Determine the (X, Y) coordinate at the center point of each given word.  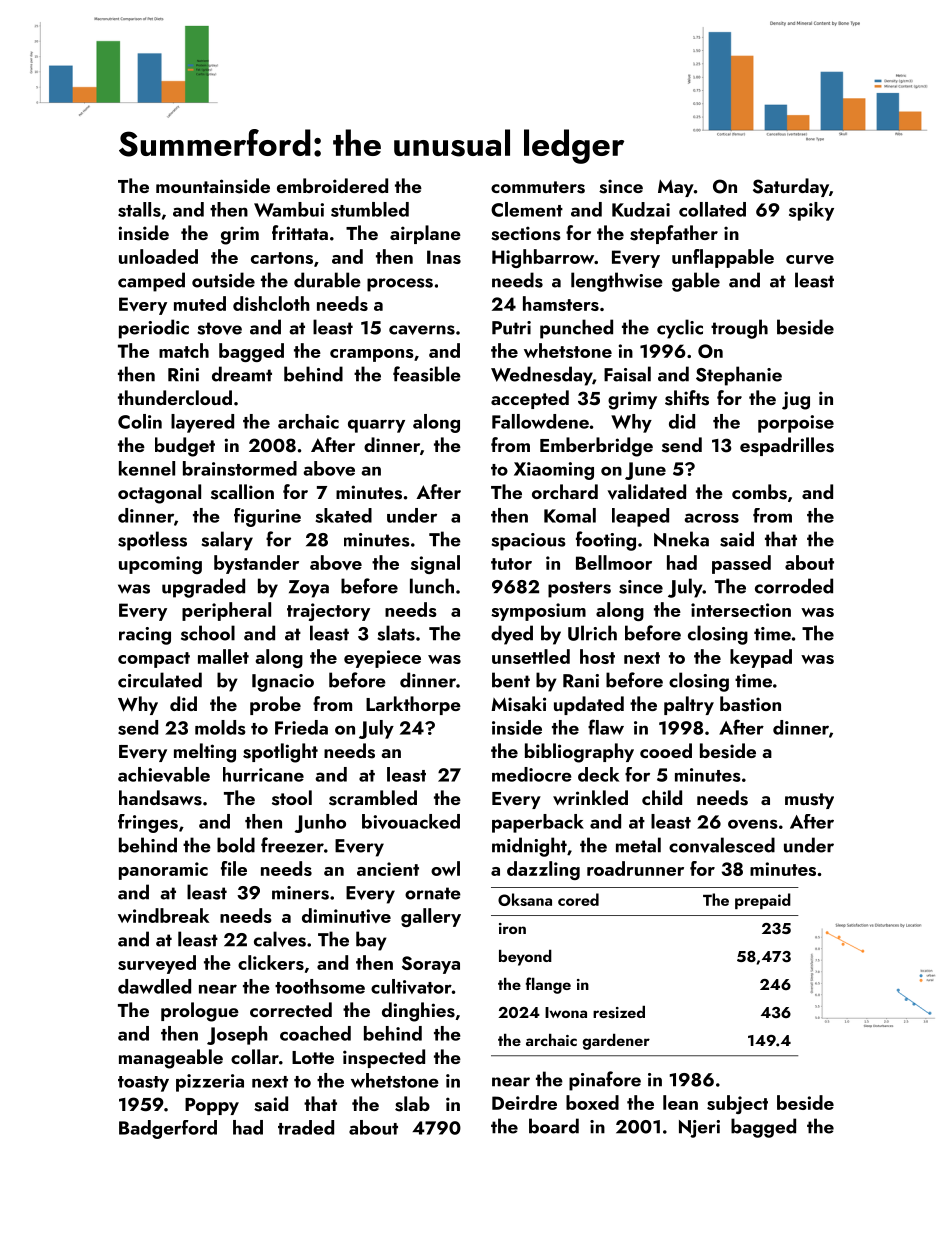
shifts (687, 398)
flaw (606, 727)
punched (576, 329)
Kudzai (641, 209)
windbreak (164, 915)
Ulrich (592, 633)
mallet (223, 656)
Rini (183, 375)
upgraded (203, 588)
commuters (538, 187)
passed (741, 564)
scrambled (373, 798)
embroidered (332, 185)
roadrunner (635, 868)
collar (255, 1056)
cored (578, 899)
